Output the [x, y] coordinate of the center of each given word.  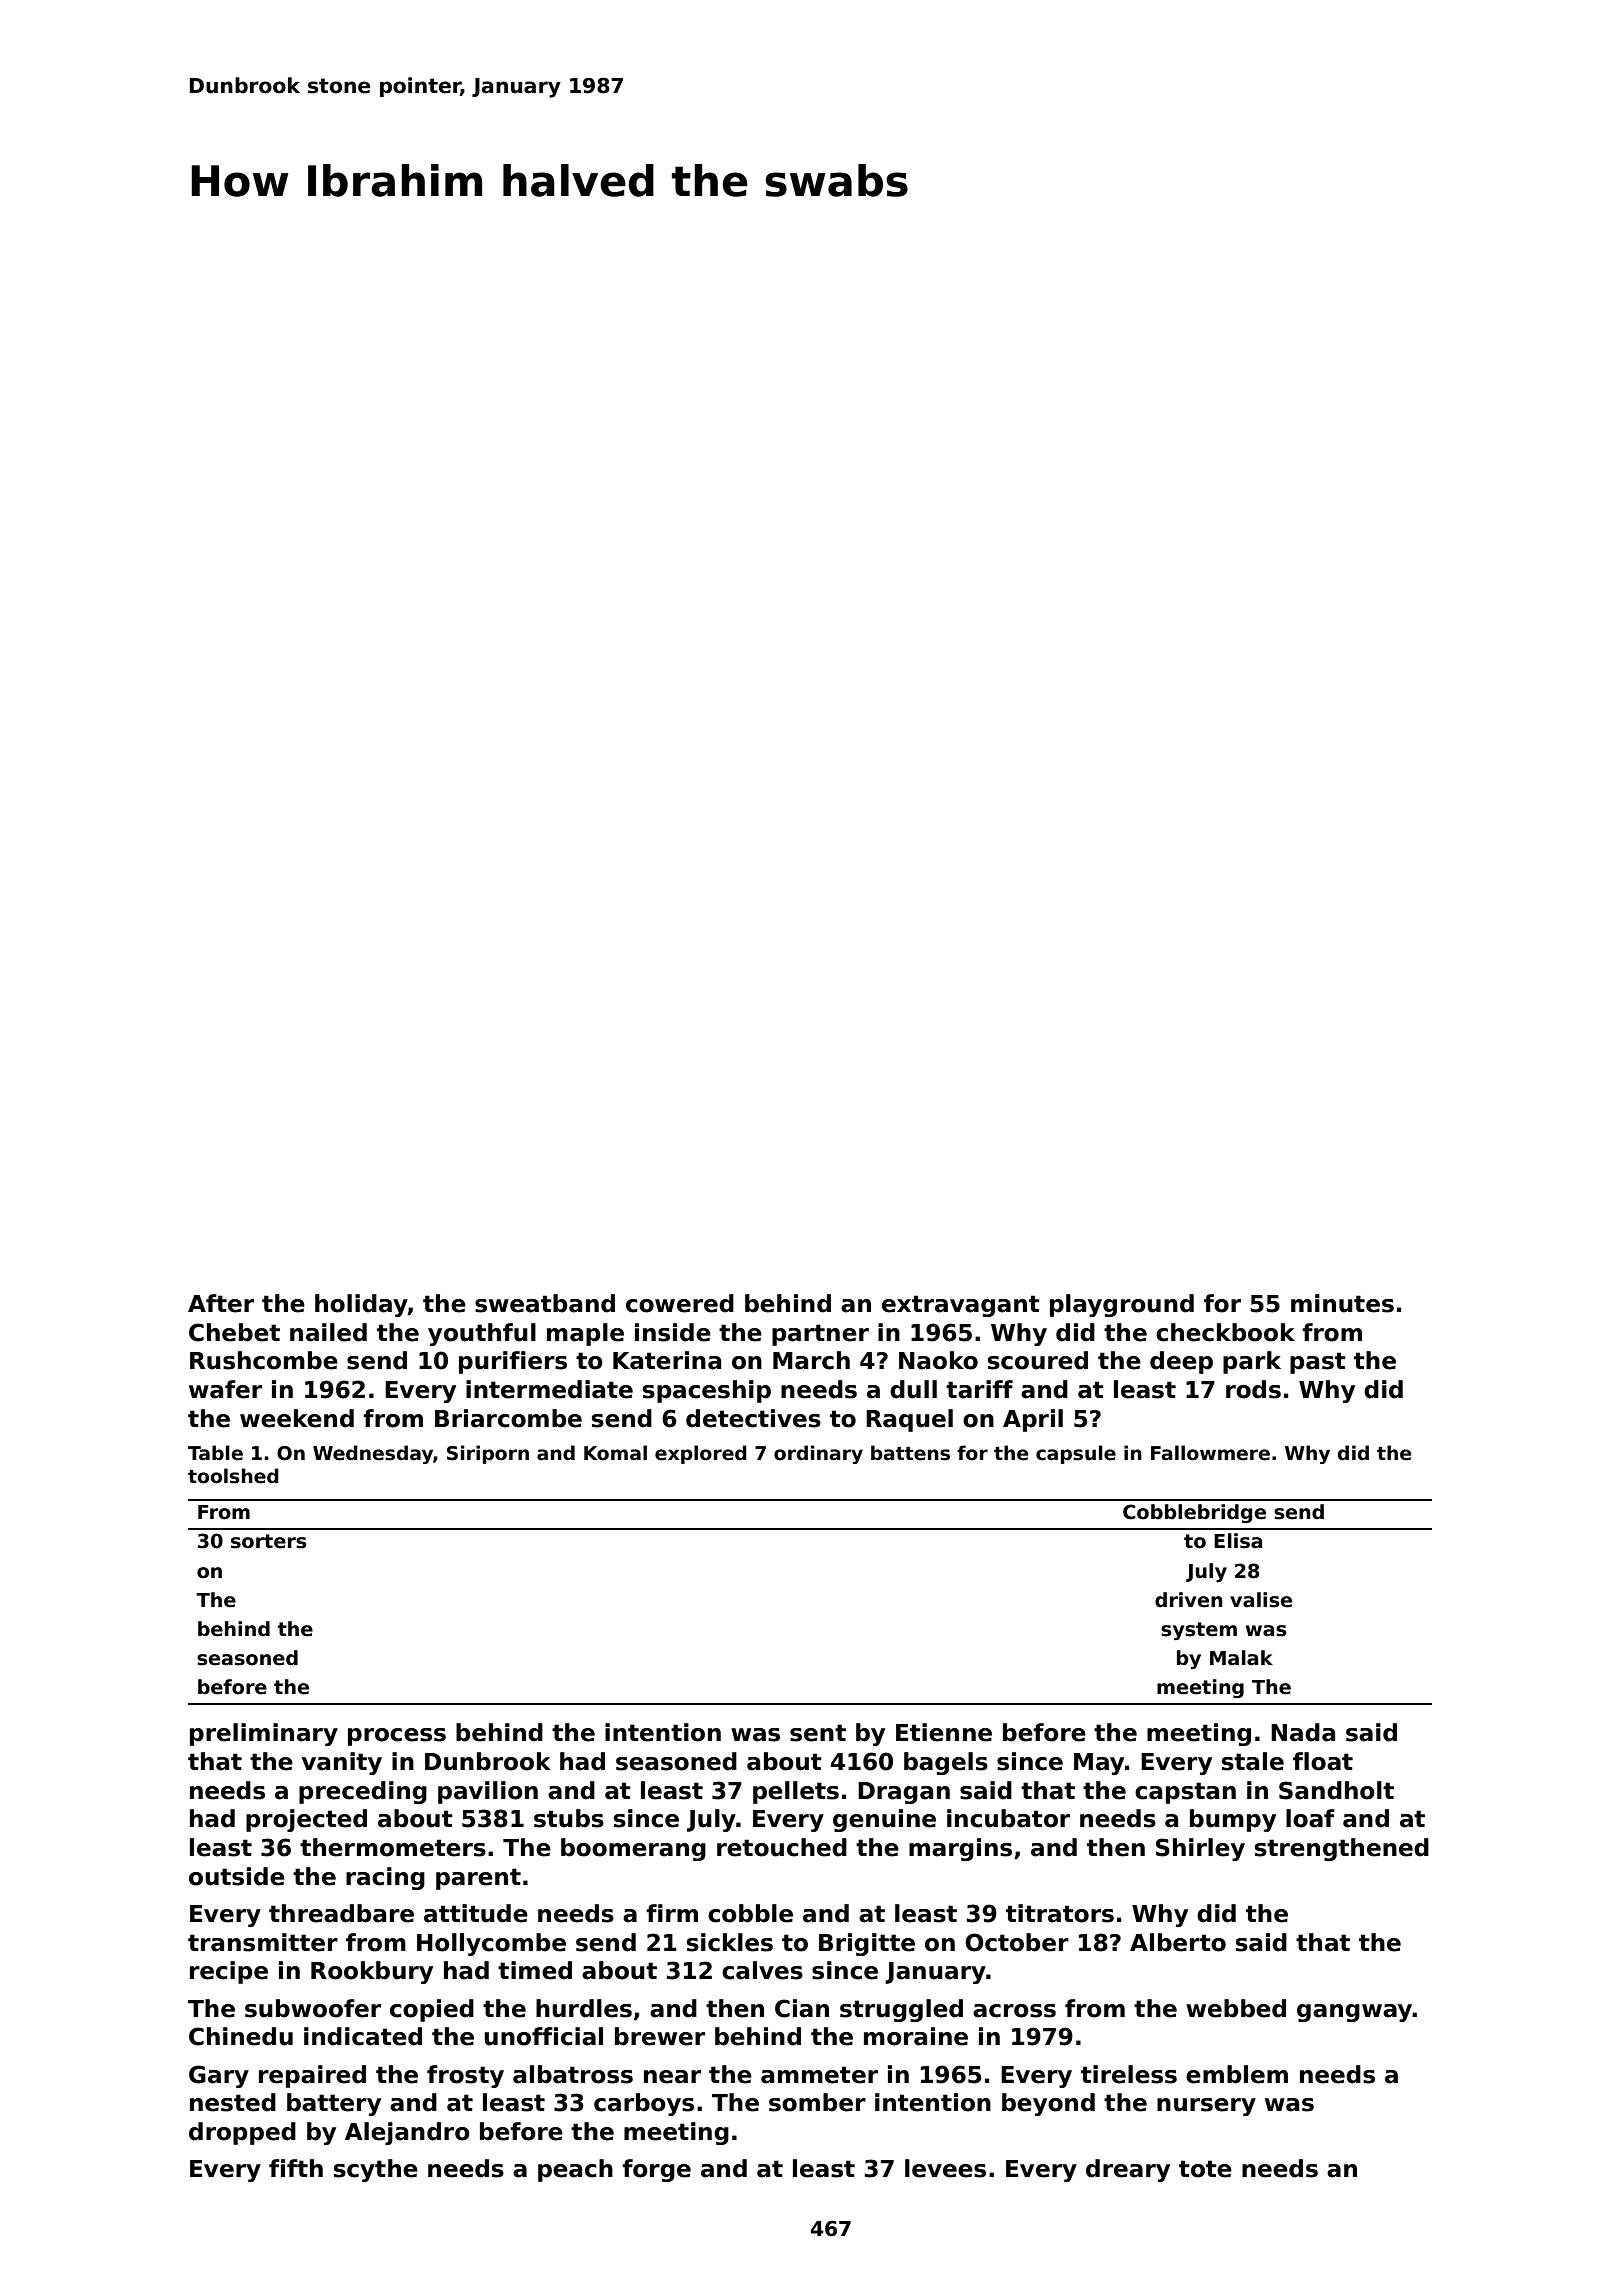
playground [1122, 1305]
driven [1189, 1600]
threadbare [341, 1913]
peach [575, 2170]
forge [656, 2170]
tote [1205, 2169]
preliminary [264, 1734]
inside [673, 1332]
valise [1261, 1600]
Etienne [944, 1732]
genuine [884, 1820]
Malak [1241, 1658]
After [221, 1303]
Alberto [1178, 1942]
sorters [269, 1541]
